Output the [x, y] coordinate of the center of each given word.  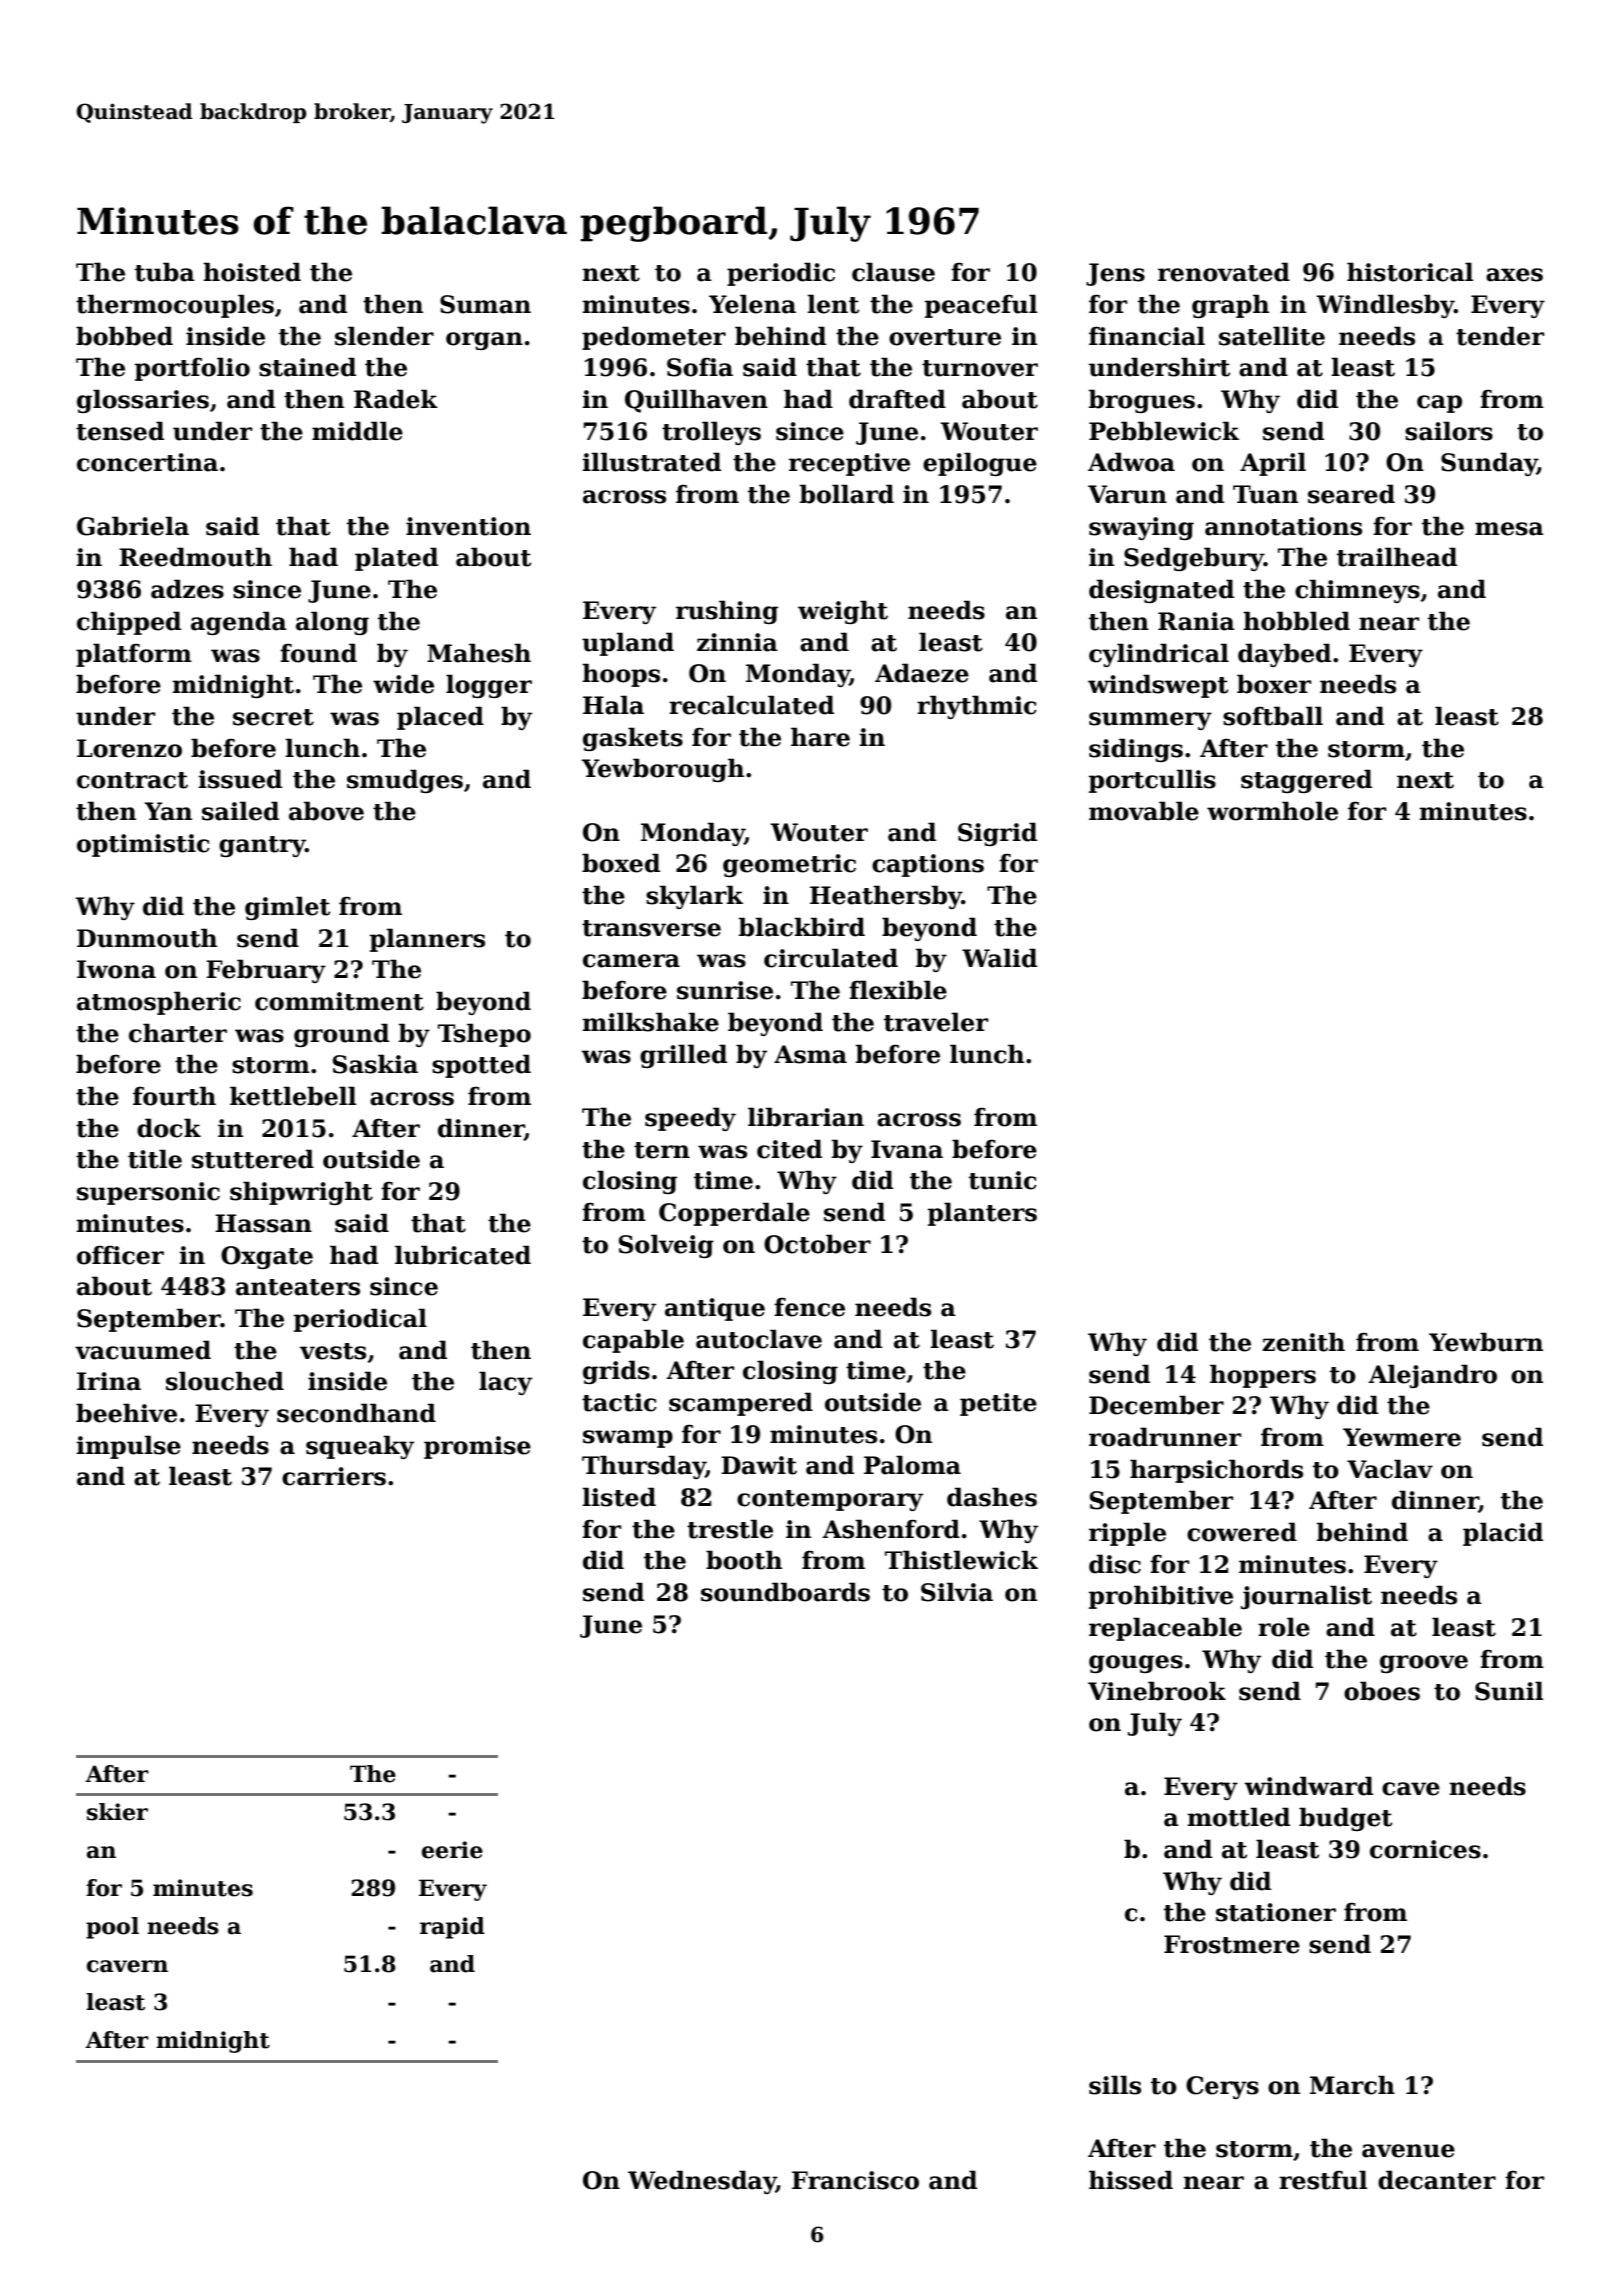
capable [633, 1341]
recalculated [751, 705]
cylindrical [1159, 655]
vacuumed [143, 1350]
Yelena [752, 304]
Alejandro [1432, 1376]
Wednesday [702, 2182]
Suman [485, 304]
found [318, 653]
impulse [128, 1447]
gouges [1136, 1664]
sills [1115, 2085]
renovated [1224, 272]
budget [1345, 1819]
